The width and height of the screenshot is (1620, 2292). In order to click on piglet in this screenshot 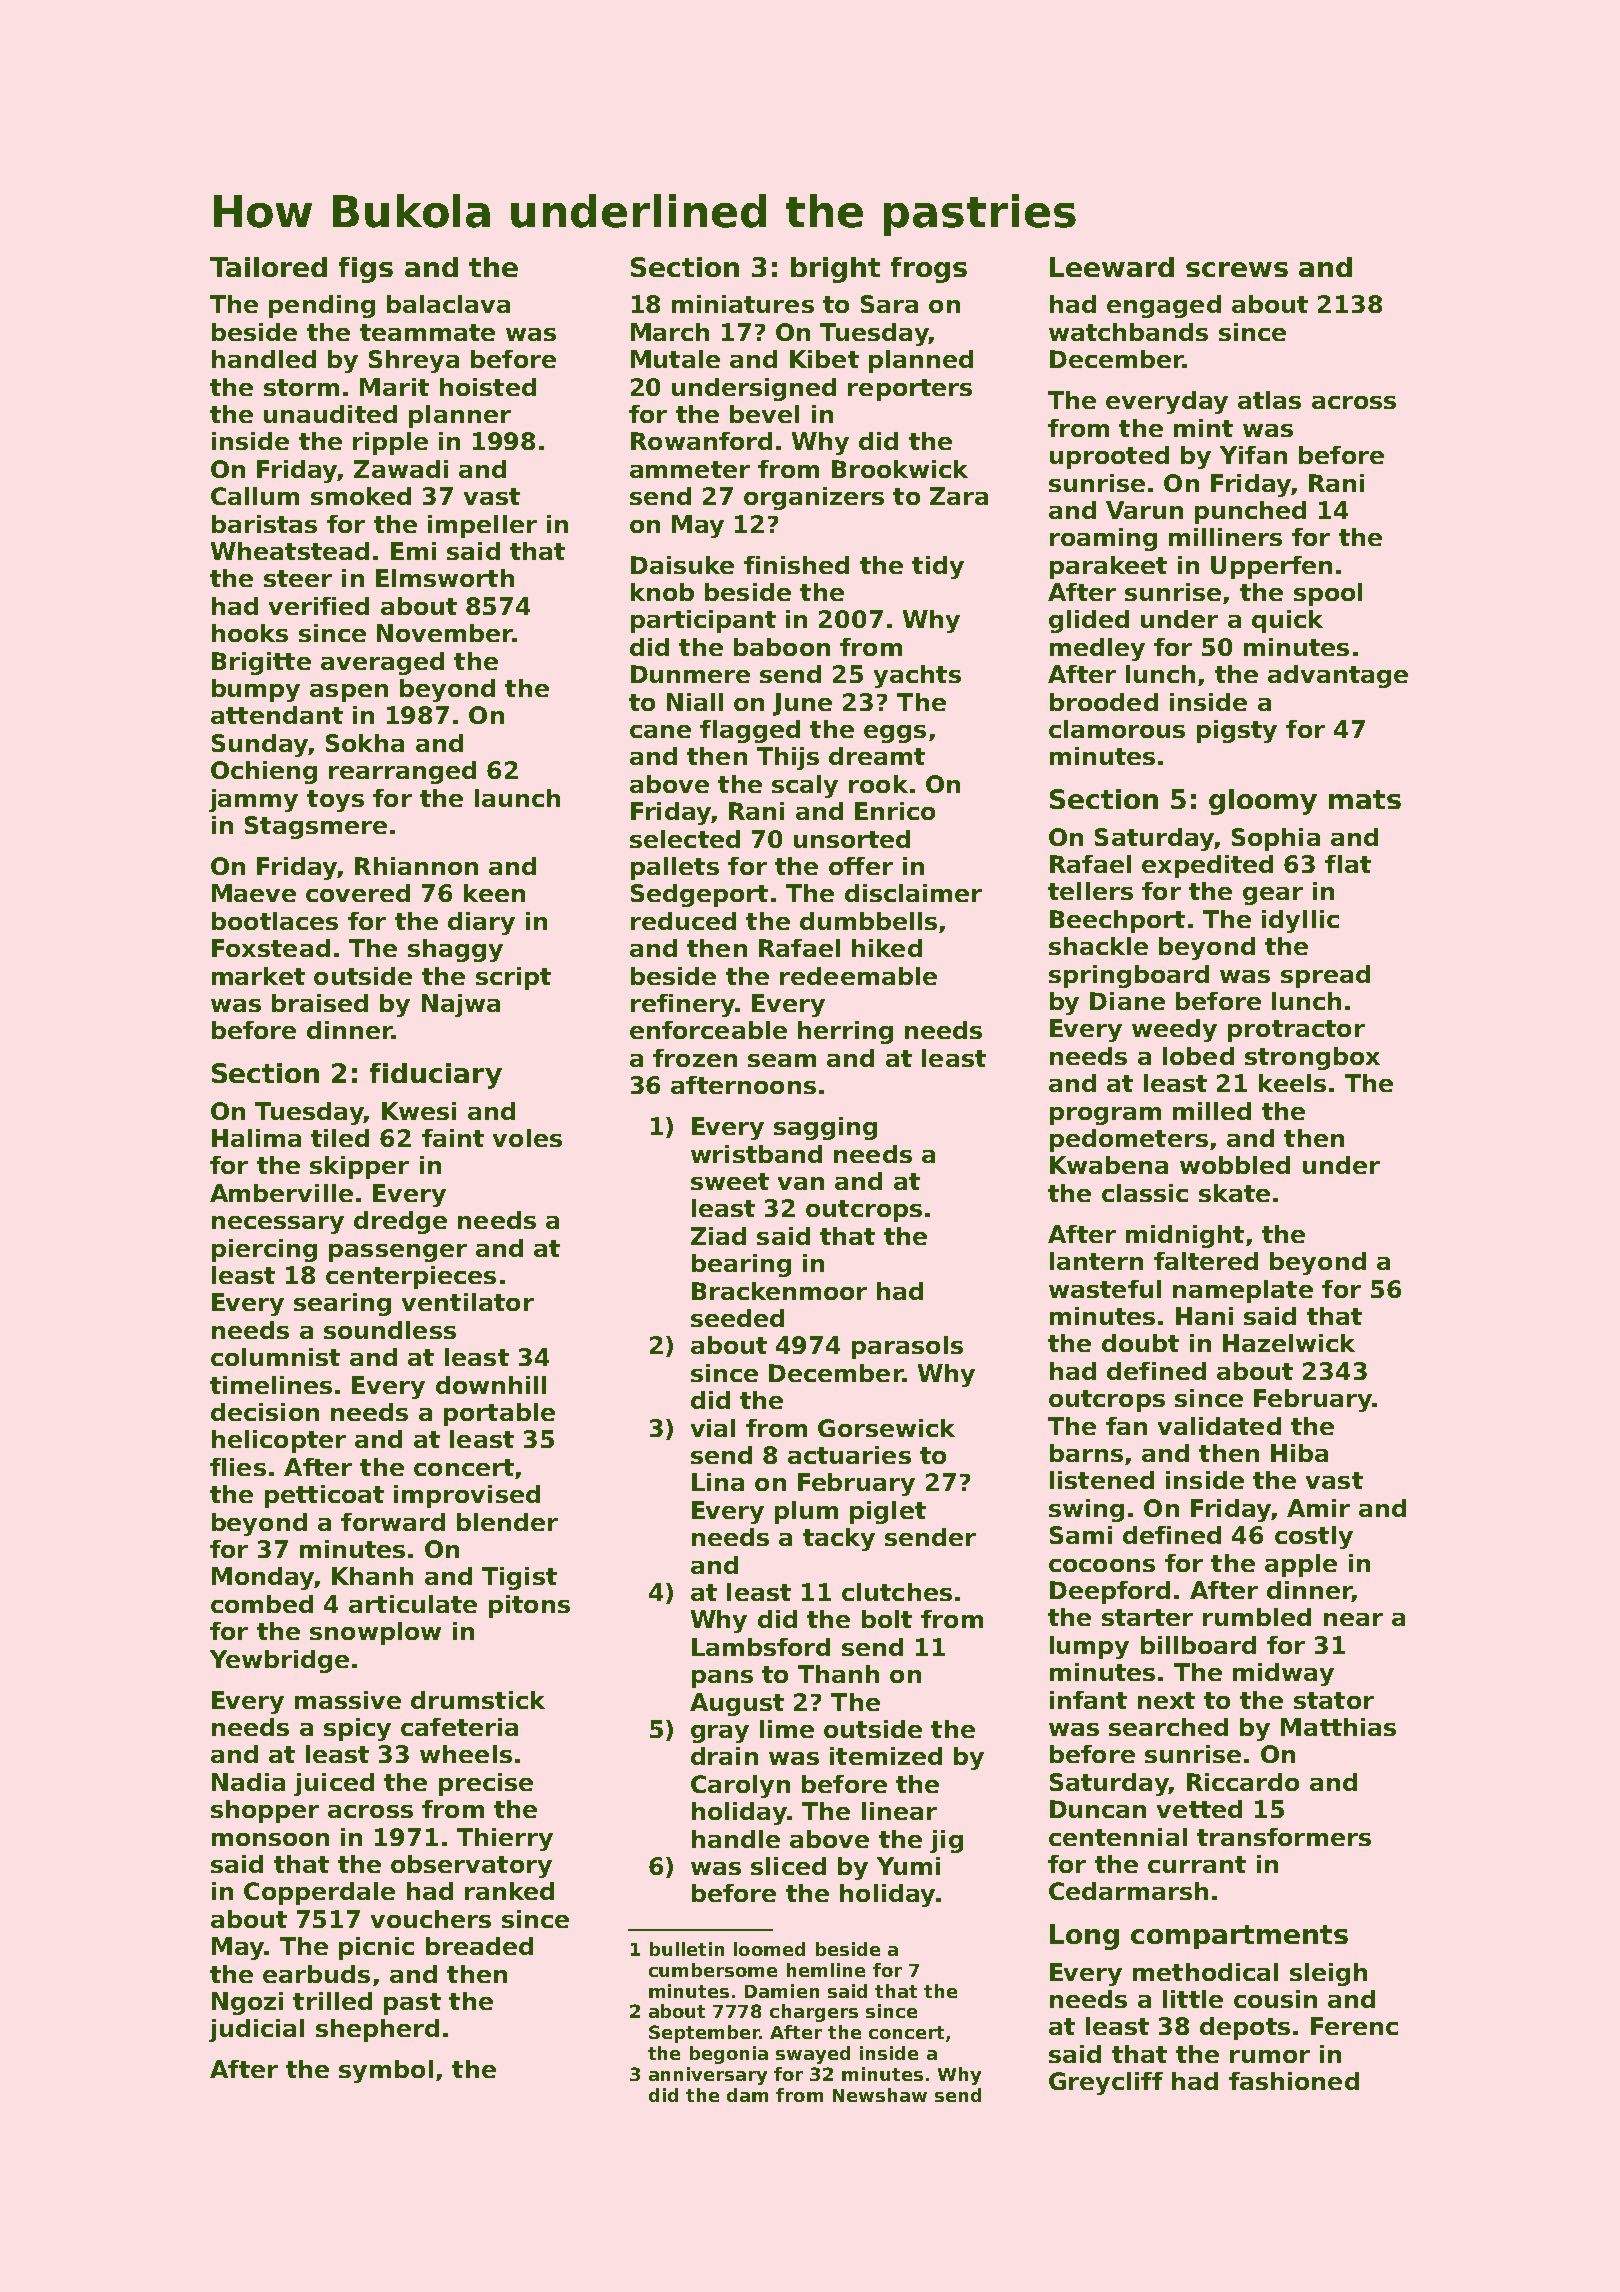, I will do `click(888, 1512)`.
